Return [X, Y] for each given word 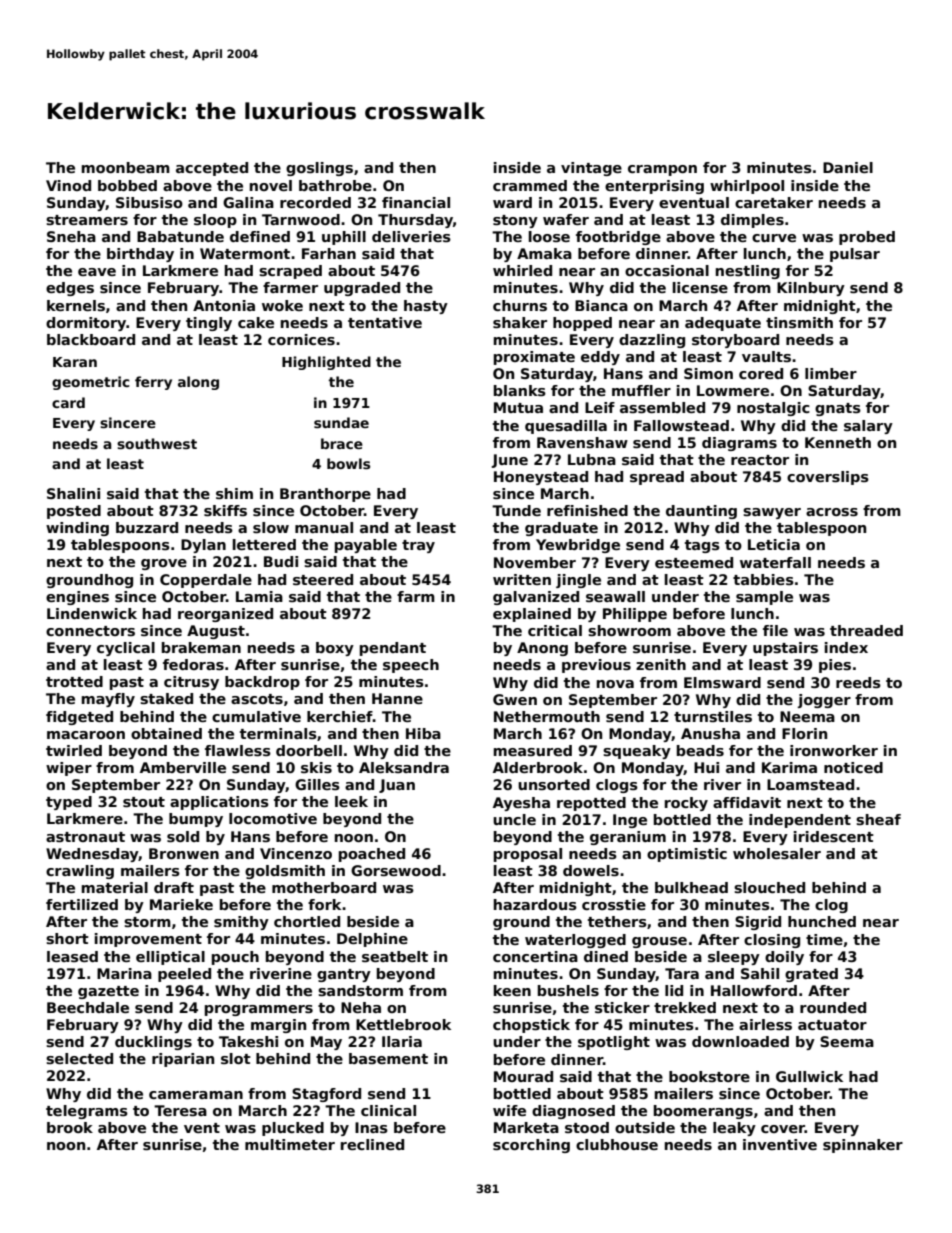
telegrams [87, 1112]
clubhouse [617, 1144]
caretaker [774, 202]
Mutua [518, 407]
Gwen [515, 699]
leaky [734, 1129]
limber [831, 373]
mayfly [108, 700]
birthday [140, 255]
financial [416, 202]
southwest [157, 443]
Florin [804, 733]
